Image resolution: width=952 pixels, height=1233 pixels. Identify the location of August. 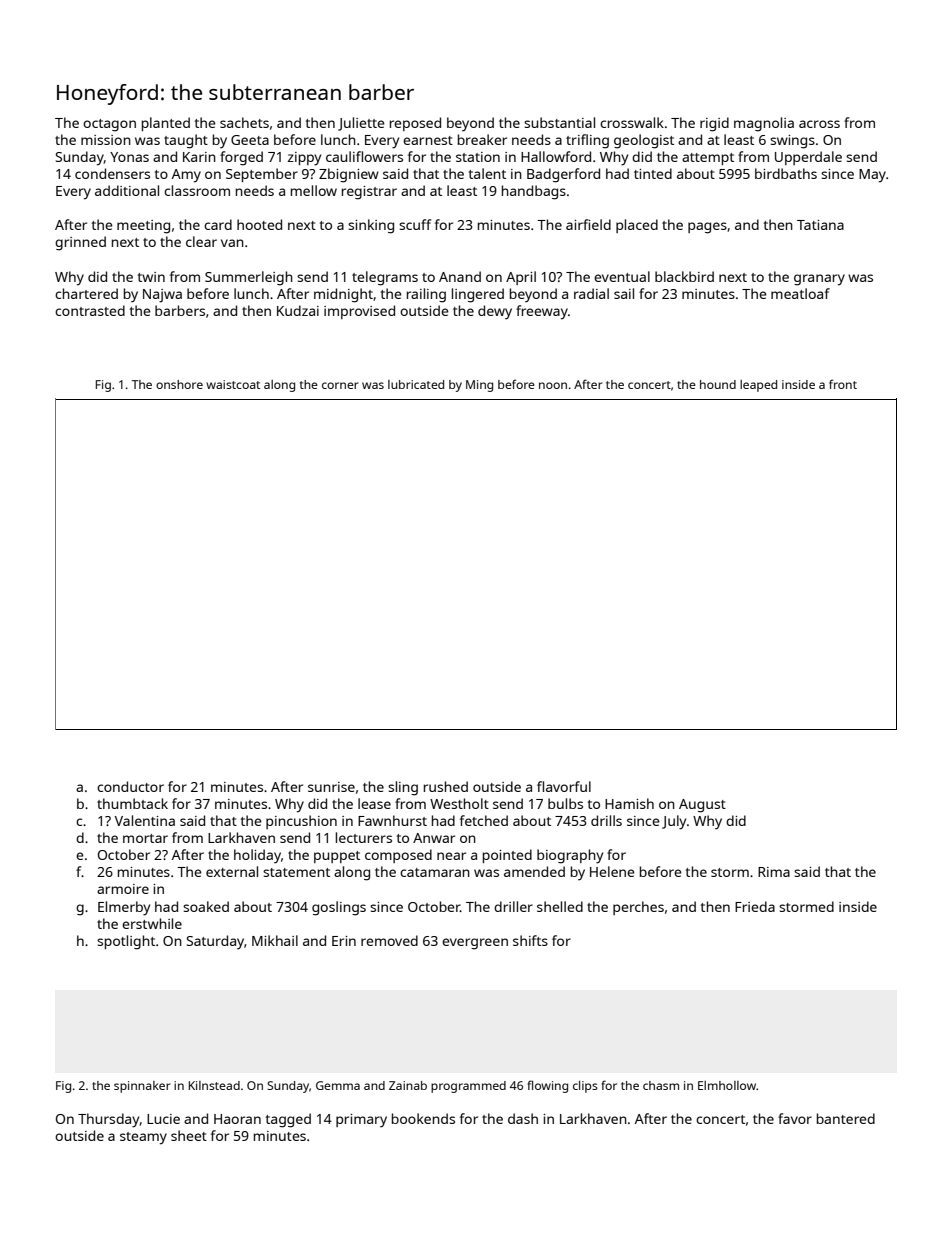
(702, 806).
